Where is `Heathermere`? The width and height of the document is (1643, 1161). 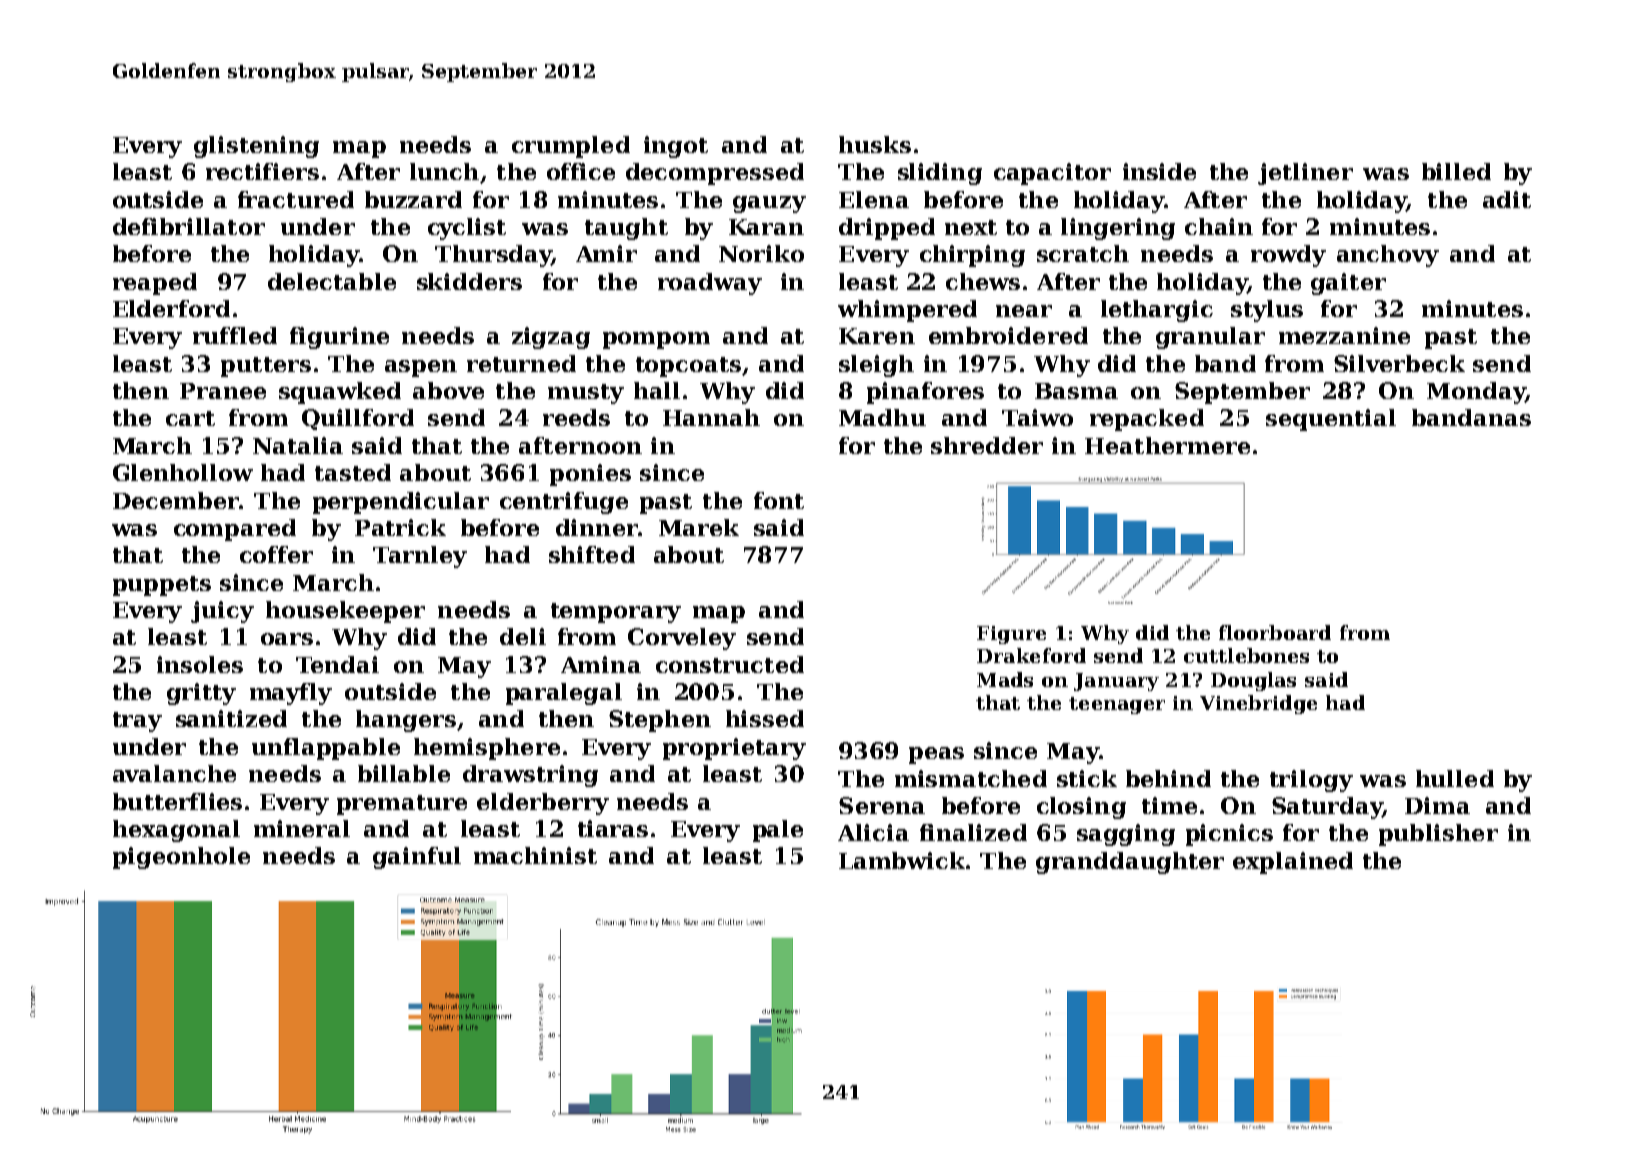
Heathermere is located at coordinates (1167, 445).
